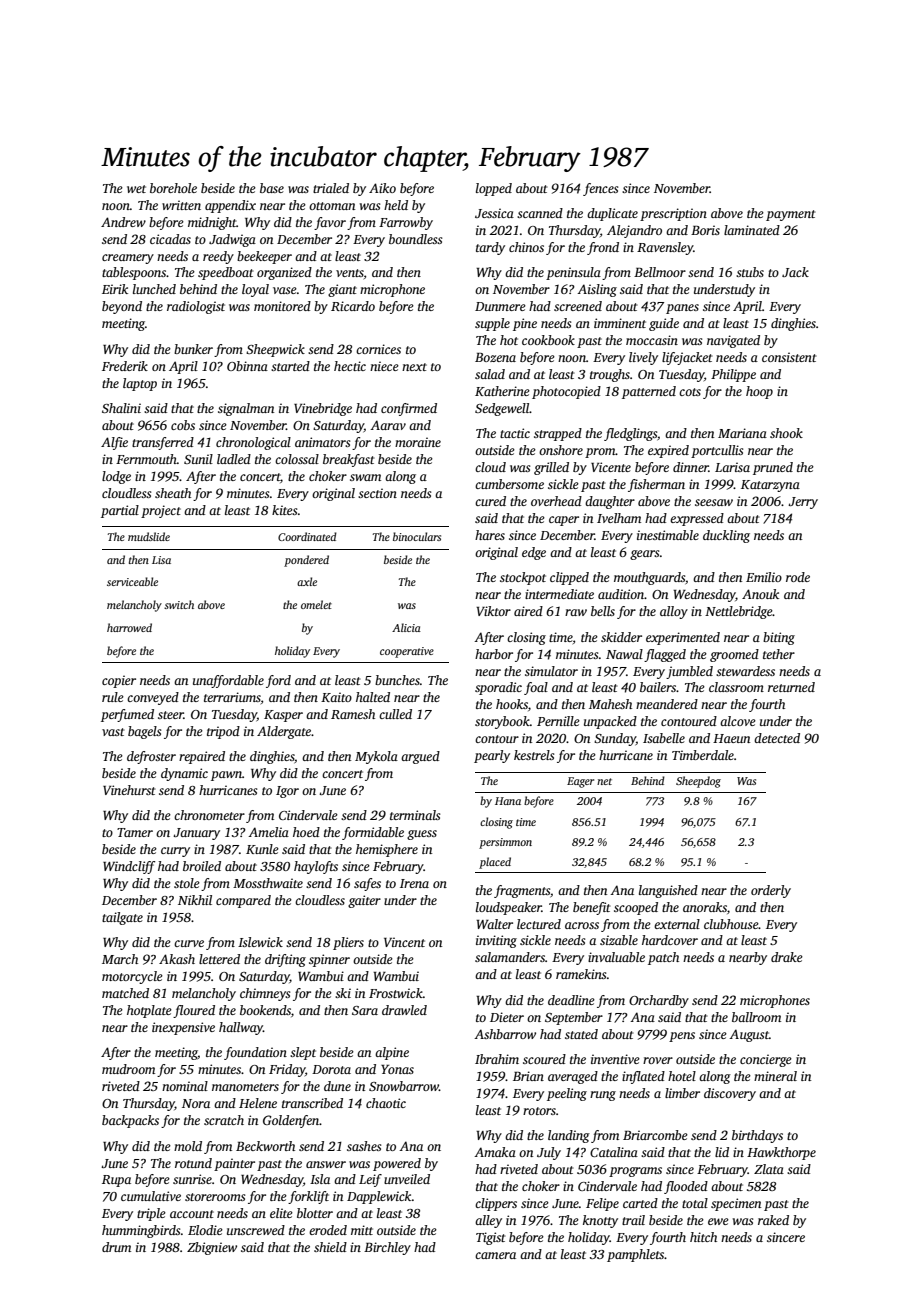 This screenshot has height=1314, width=924. What do you see at coordinates (188, 1146) in the screenshot?
I see `mold` at bounding box center [188, 1146].
